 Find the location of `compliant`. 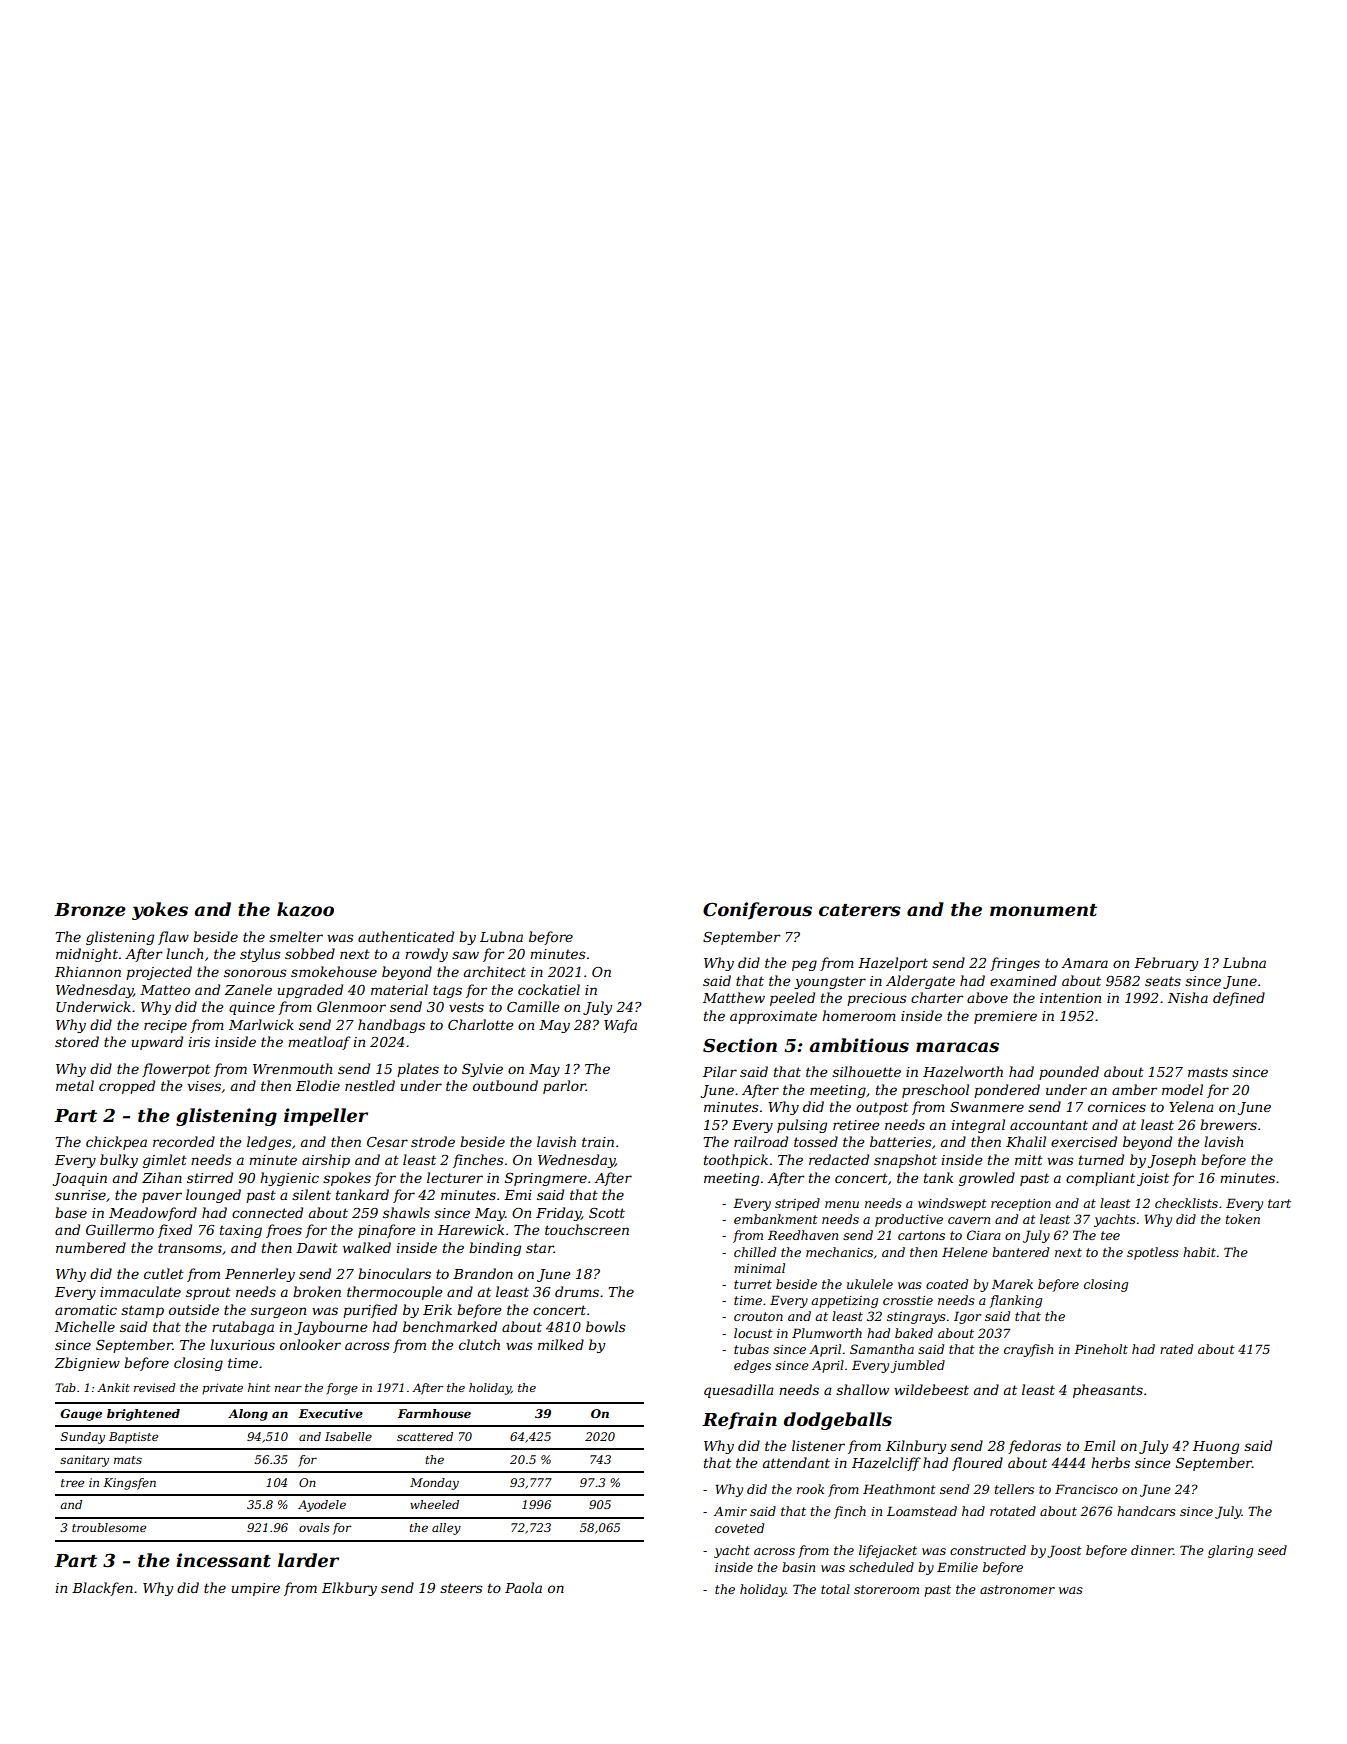

compliant is located at coordinates (1100, 1179).
